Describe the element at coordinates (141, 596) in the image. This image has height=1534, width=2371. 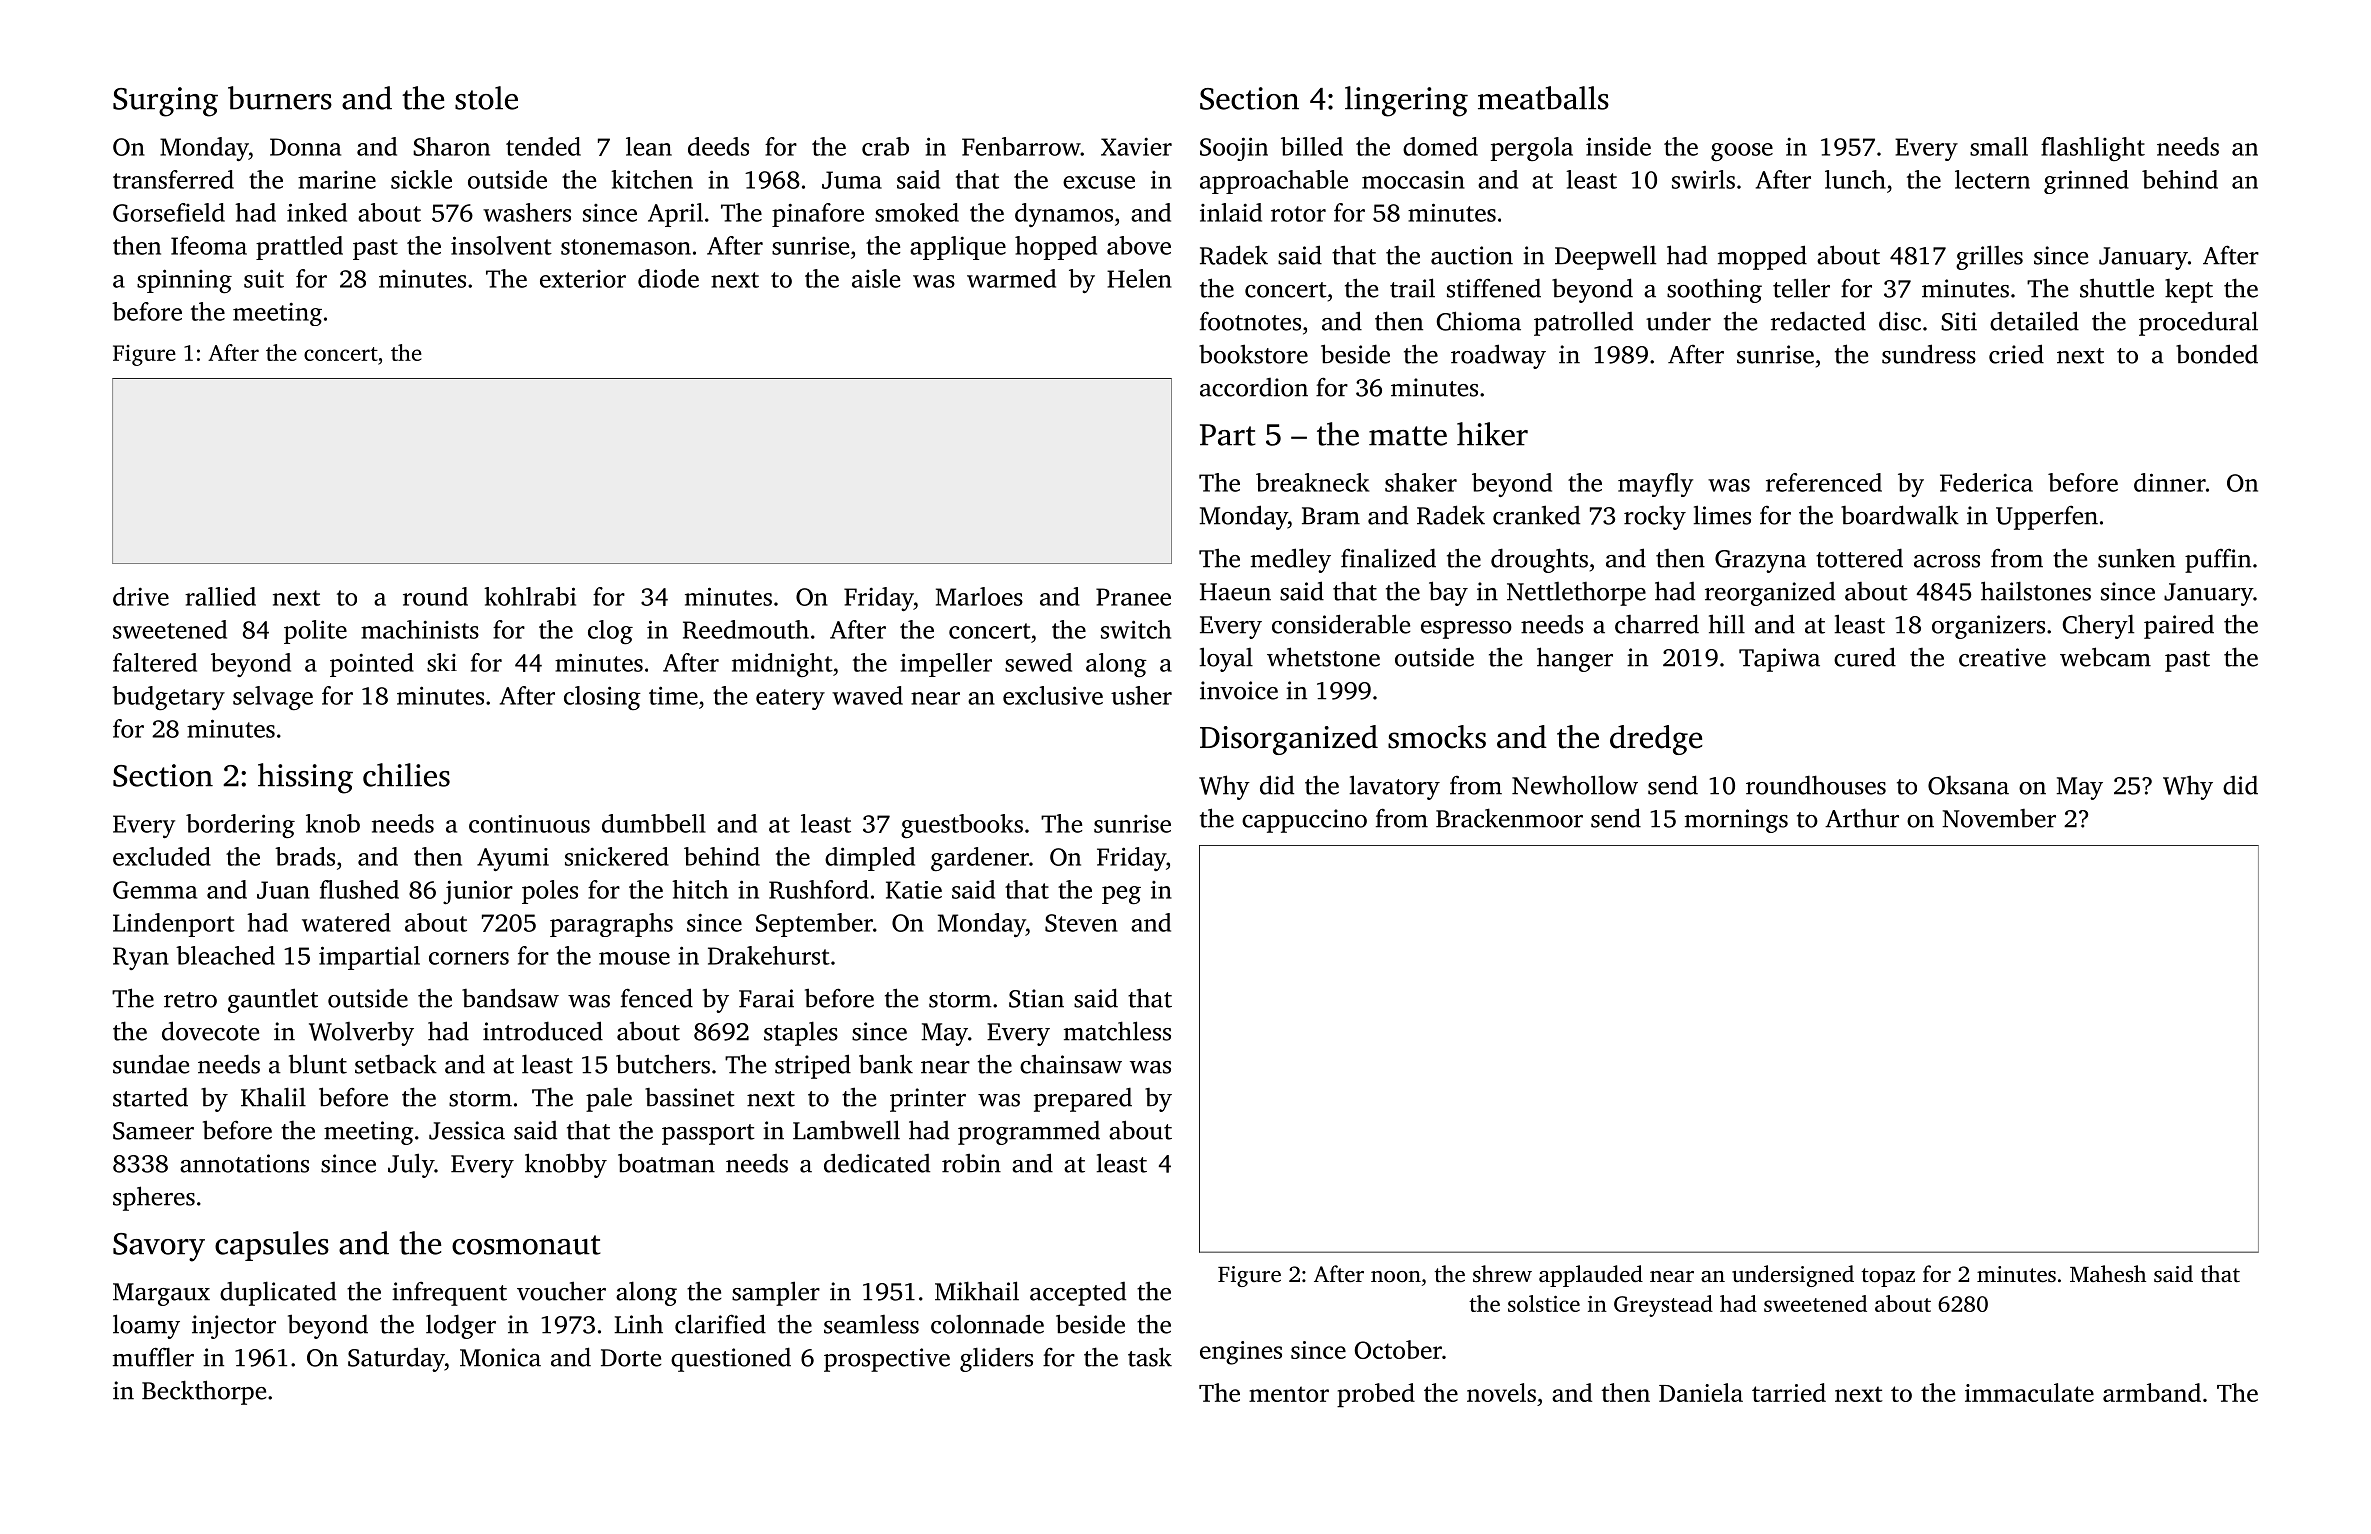
I see `drive` at that location.
